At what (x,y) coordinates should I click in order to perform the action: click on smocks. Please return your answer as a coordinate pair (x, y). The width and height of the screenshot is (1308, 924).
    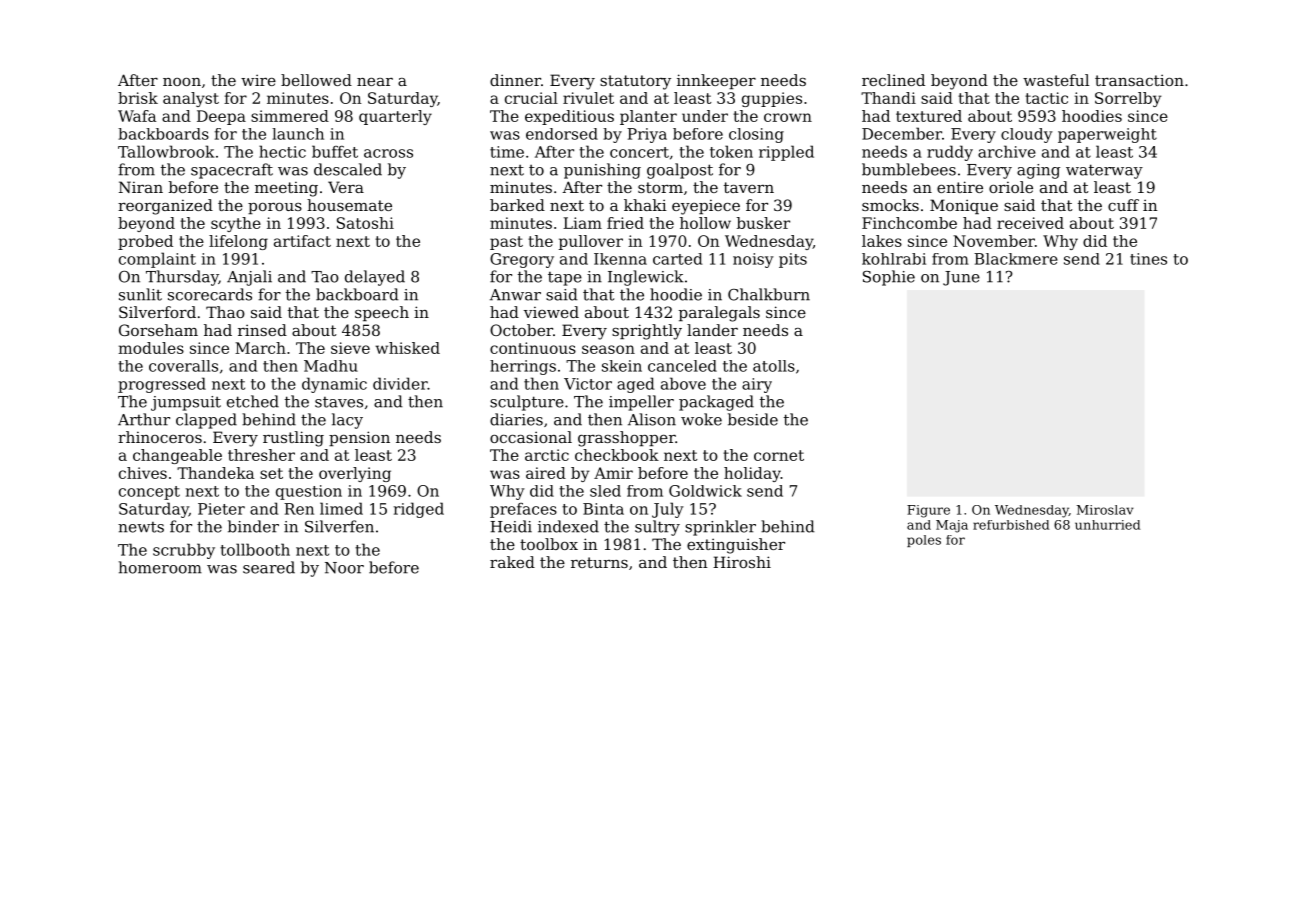
    Looking at the image, I should click on (890, 205).
